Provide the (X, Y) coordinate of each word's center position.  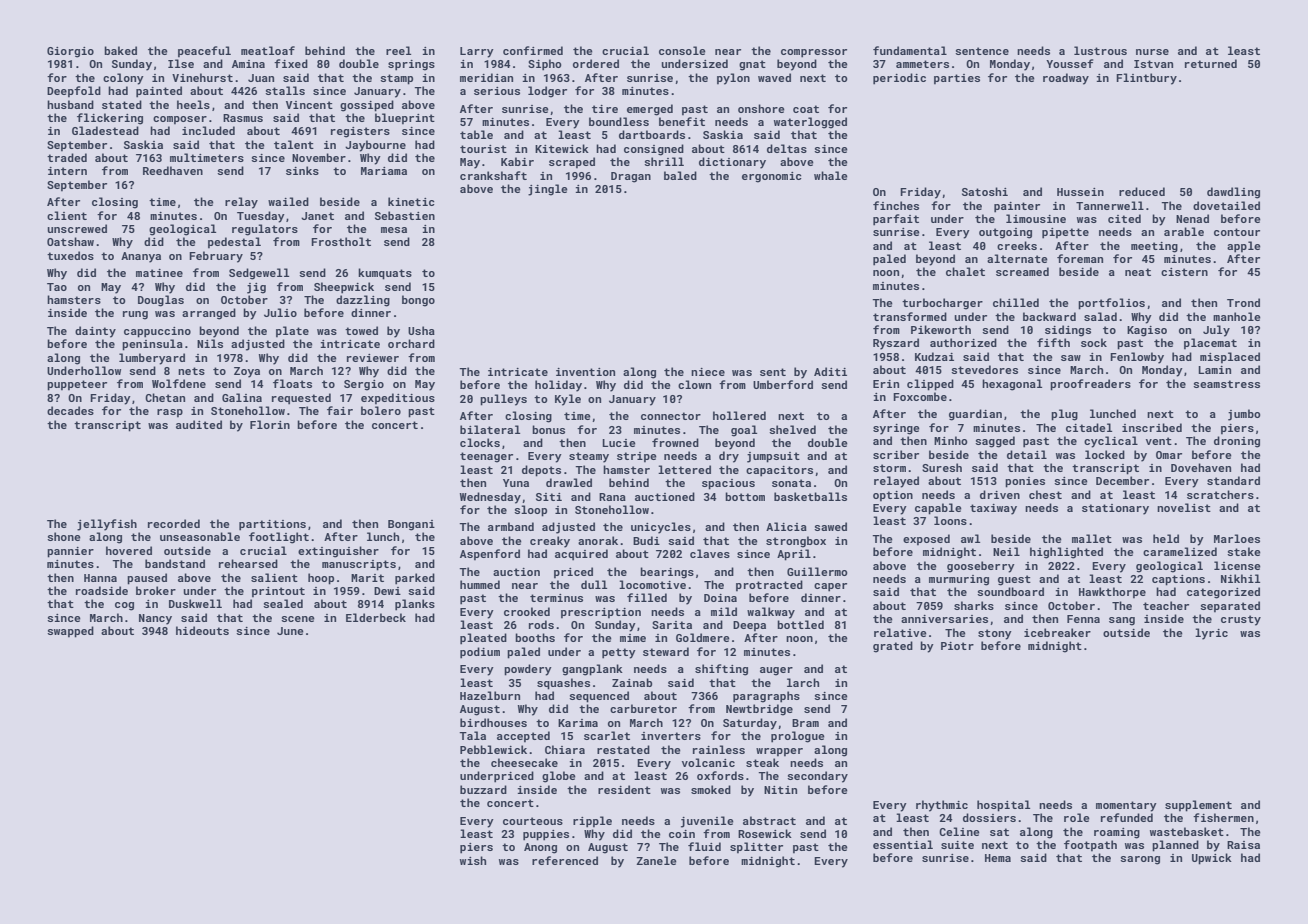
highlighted (1066, 553)
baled (680, 175)
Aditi (830, 371)
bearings (667, 573)
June (290, 631)
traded (67, 157)
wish (473, 860)
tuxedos (70, 255)
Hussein (1080, 192)
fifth (1053, 342)
